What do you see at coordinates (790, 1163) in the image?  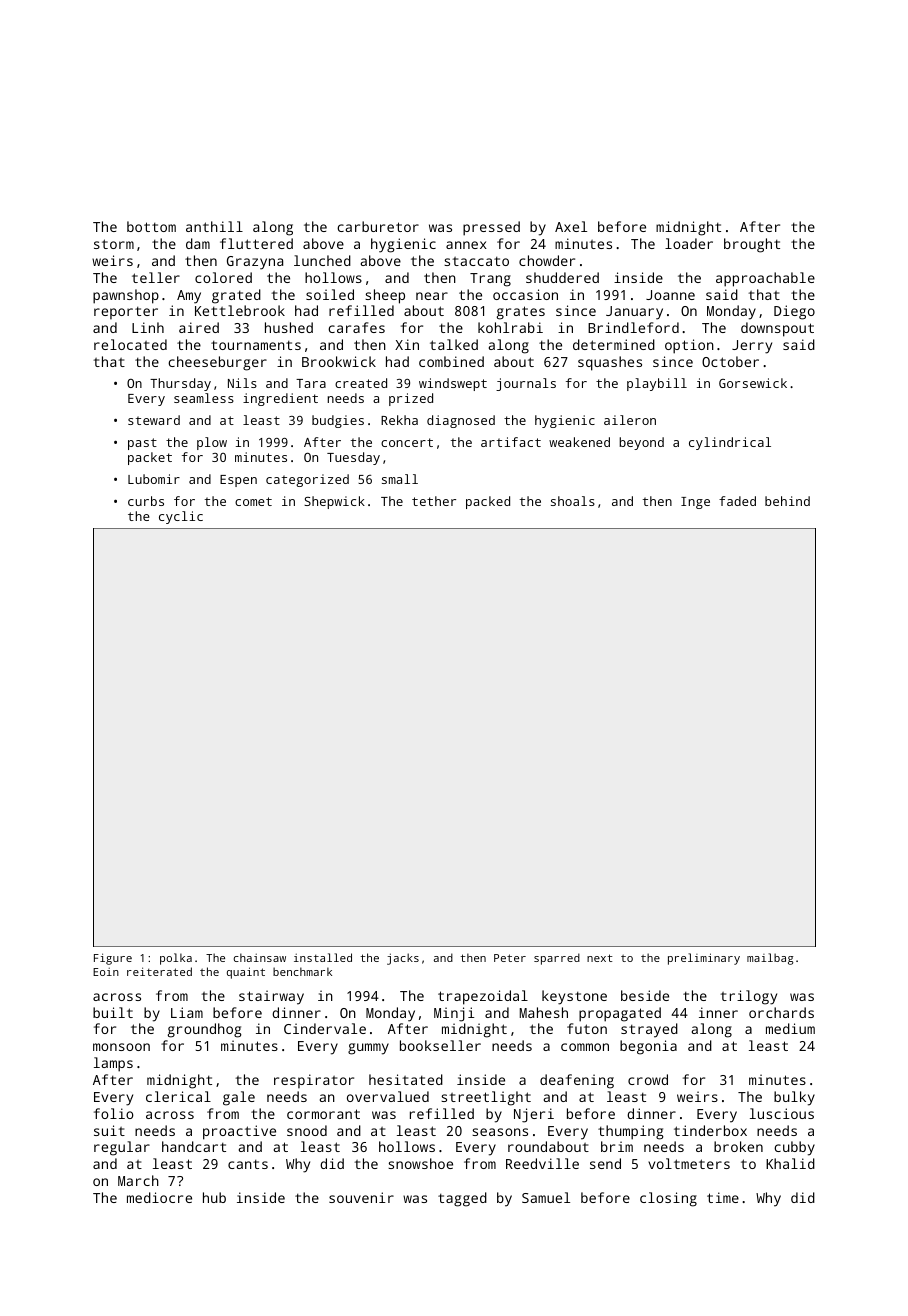 I see `Khalid` at bounding box center [790, 1163].
